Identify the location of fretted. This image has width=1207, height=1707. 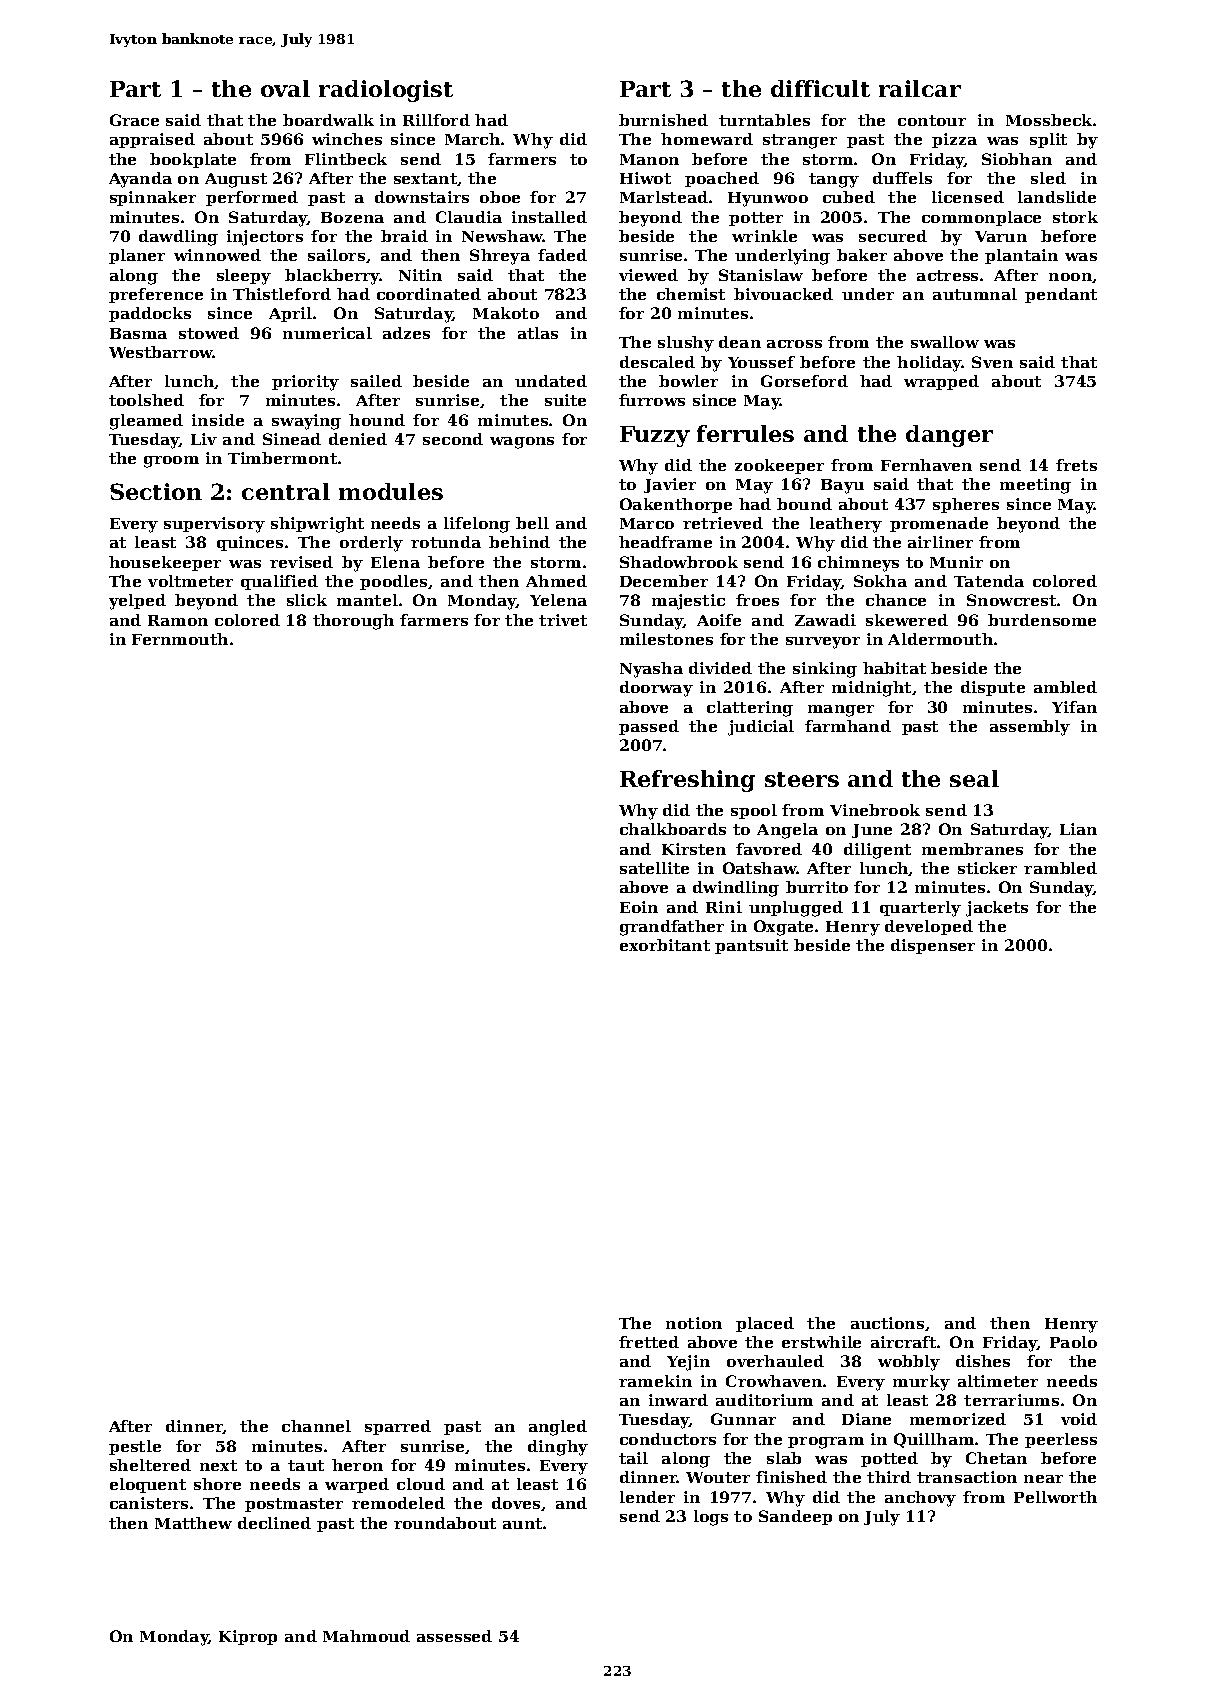
(649, 1342).
